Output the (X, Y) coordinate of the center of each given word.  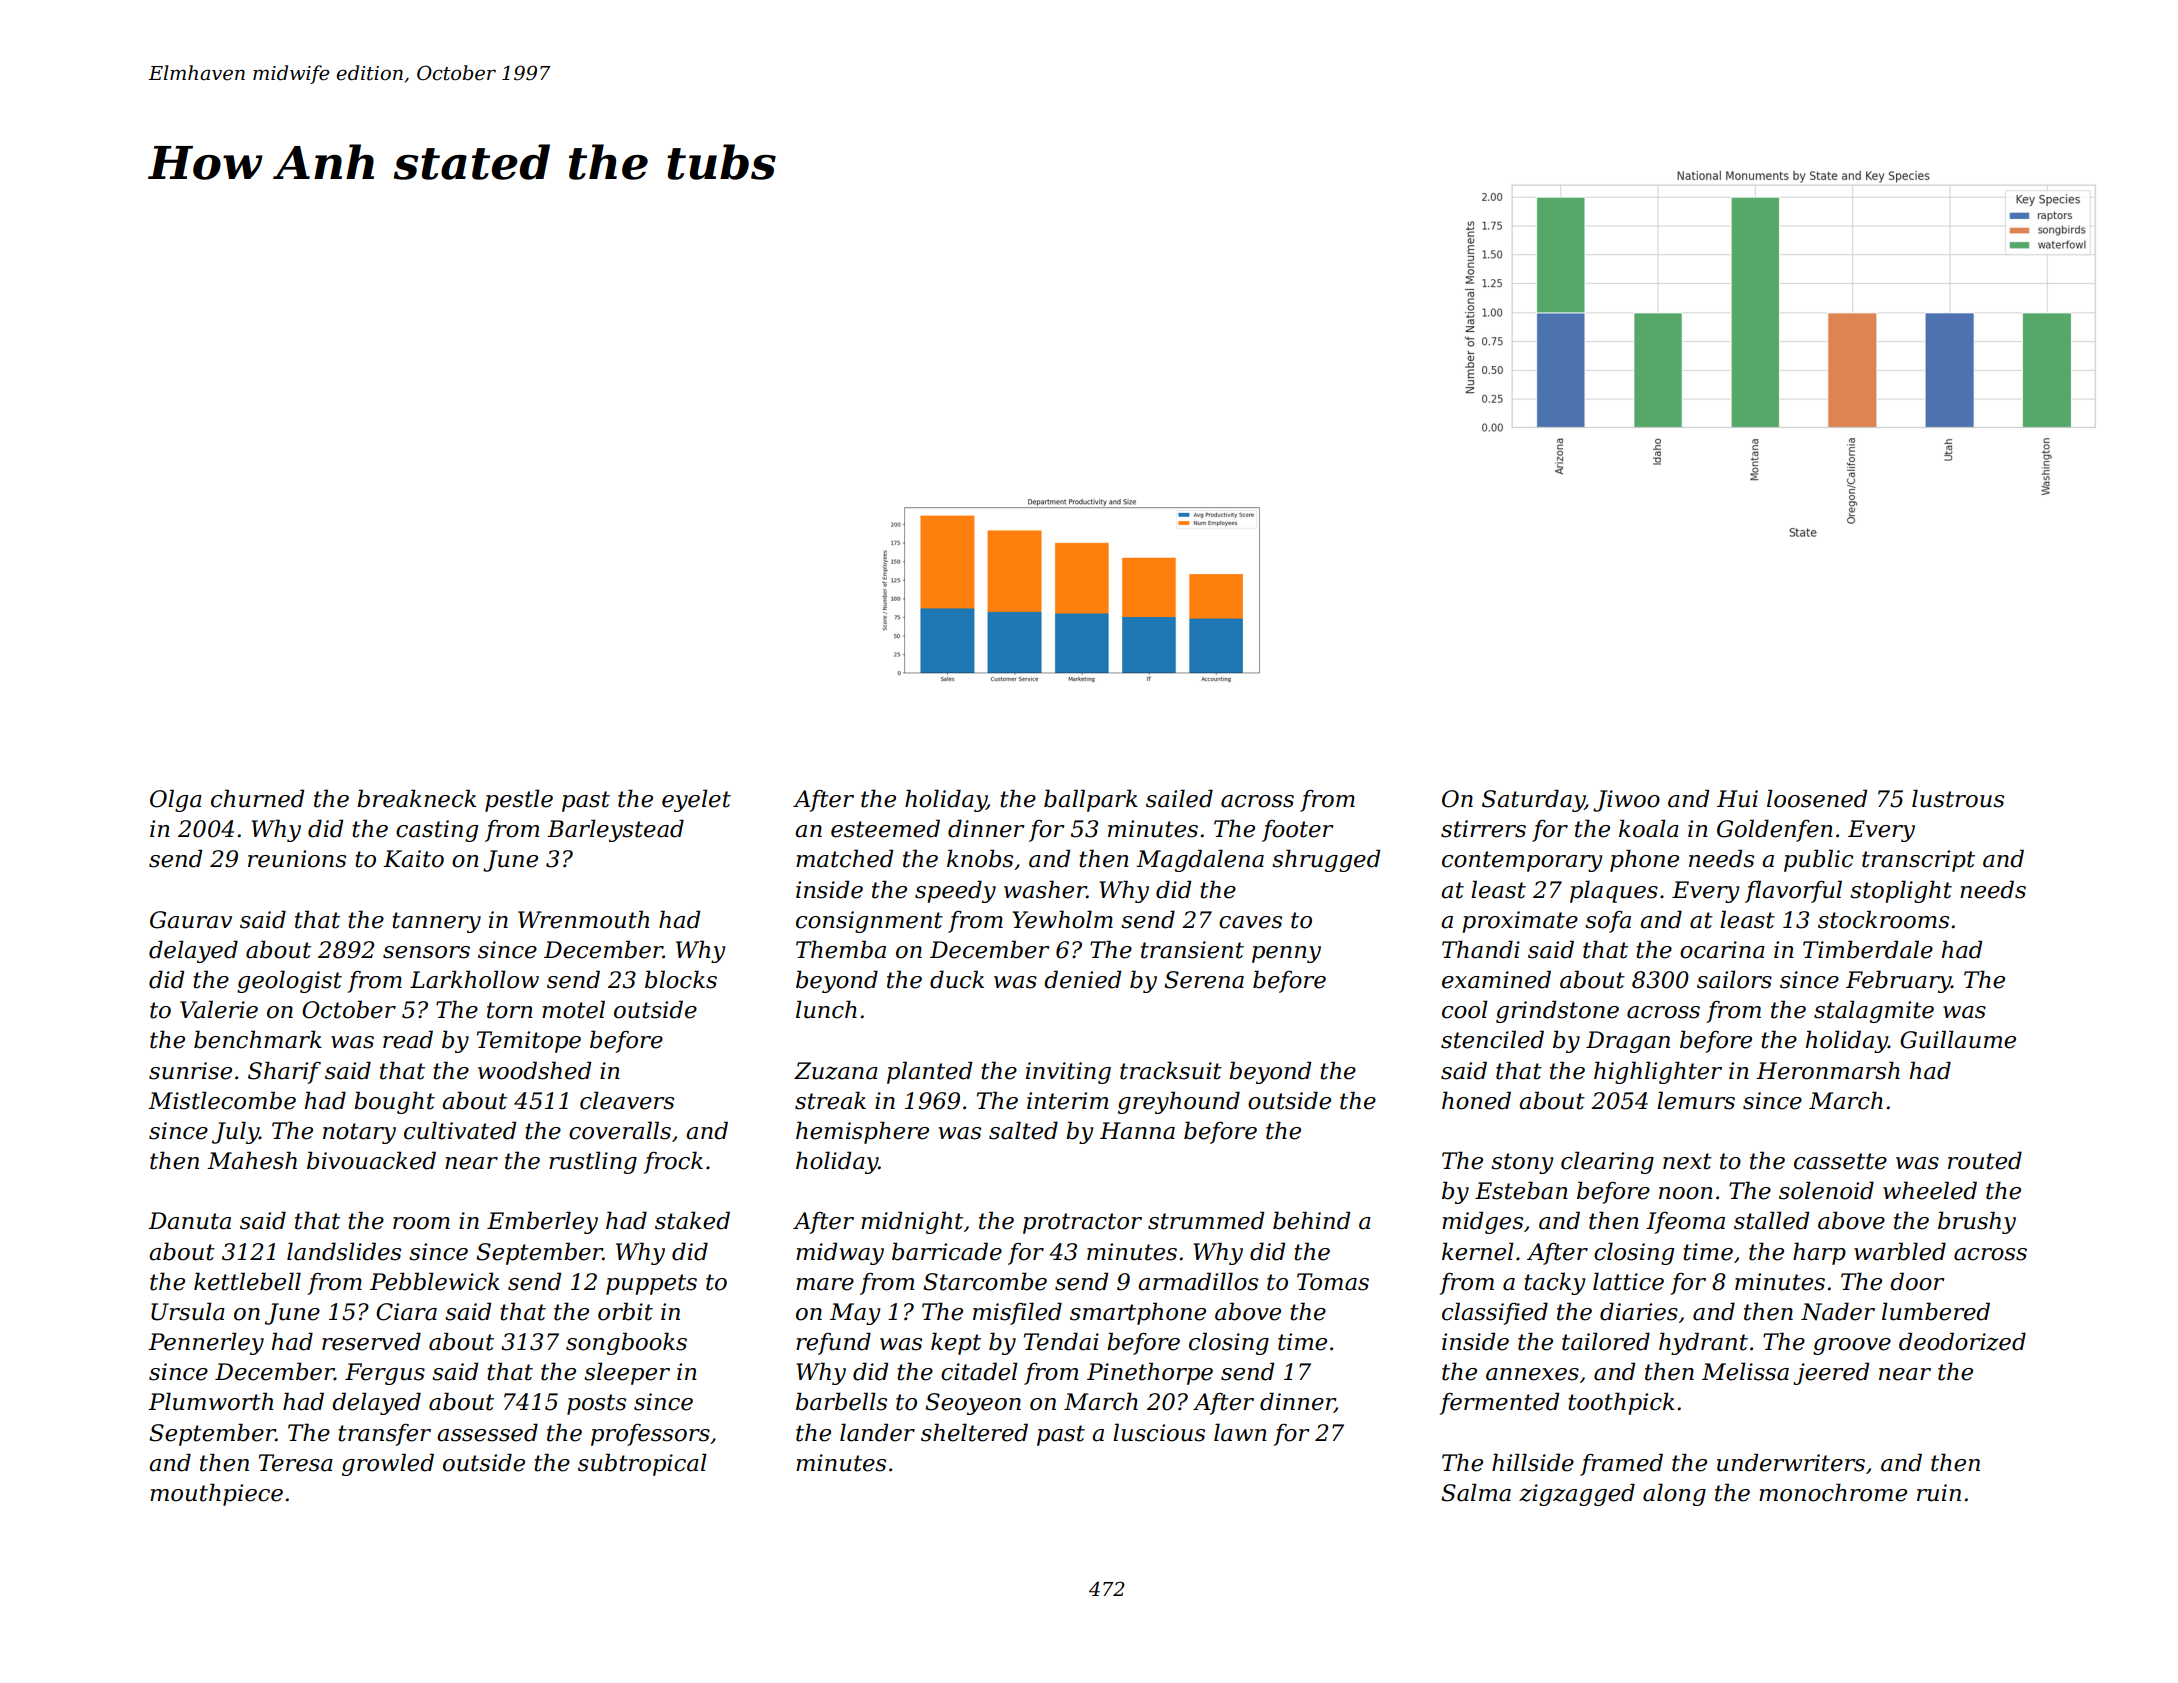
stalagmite (1874, 1011)
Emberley (542, 1222)
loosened (1817, 798)
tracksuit (1171, 1070)
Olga (176, 800)
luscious (1159, 1432)
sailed (1179, 798)
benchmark (258, 1039)
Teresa (296, 1463)
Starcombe (985, 1281)
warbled (1900, 1251)
